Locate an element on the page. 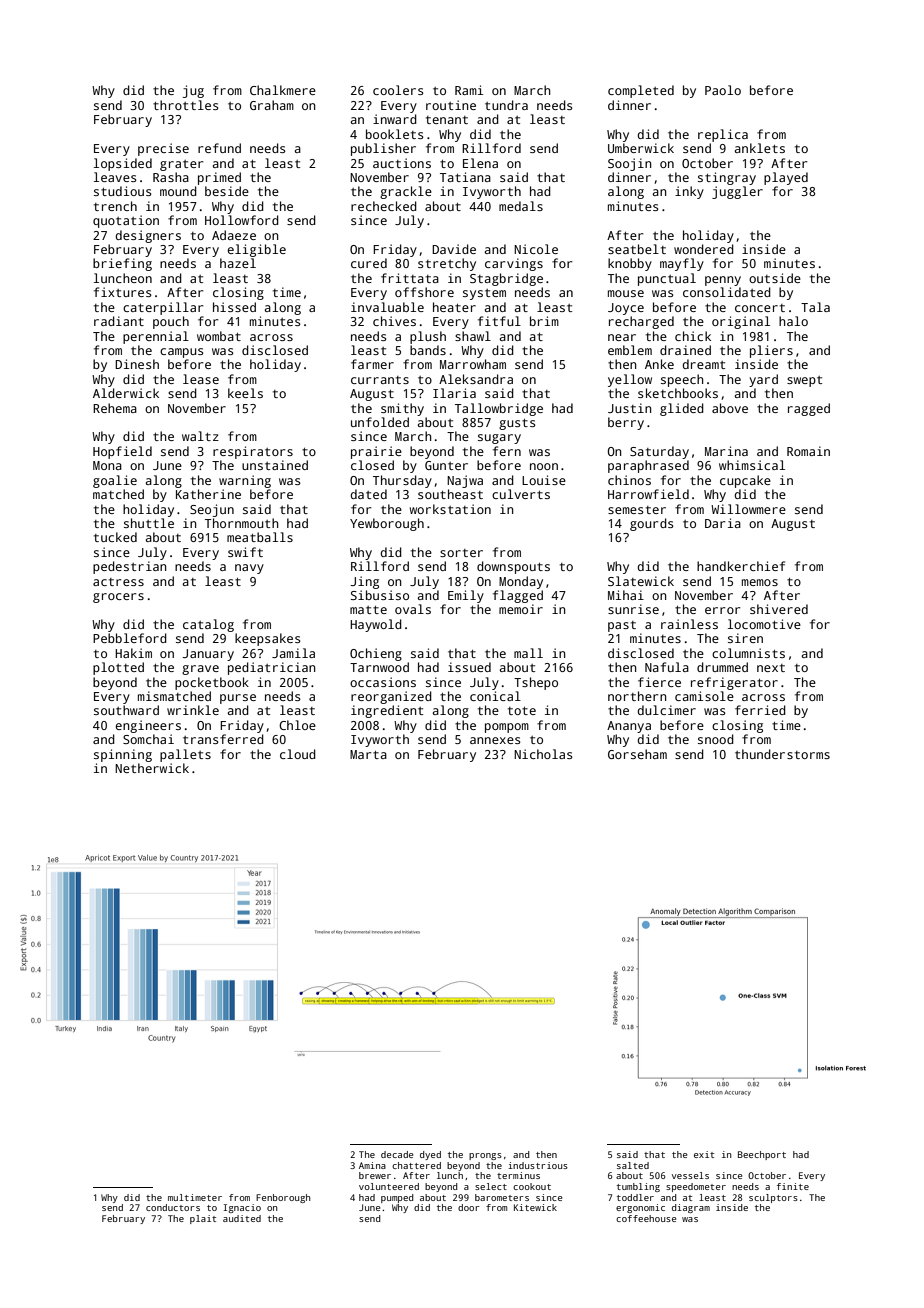  publisher is located at coordinates (383, 149).
